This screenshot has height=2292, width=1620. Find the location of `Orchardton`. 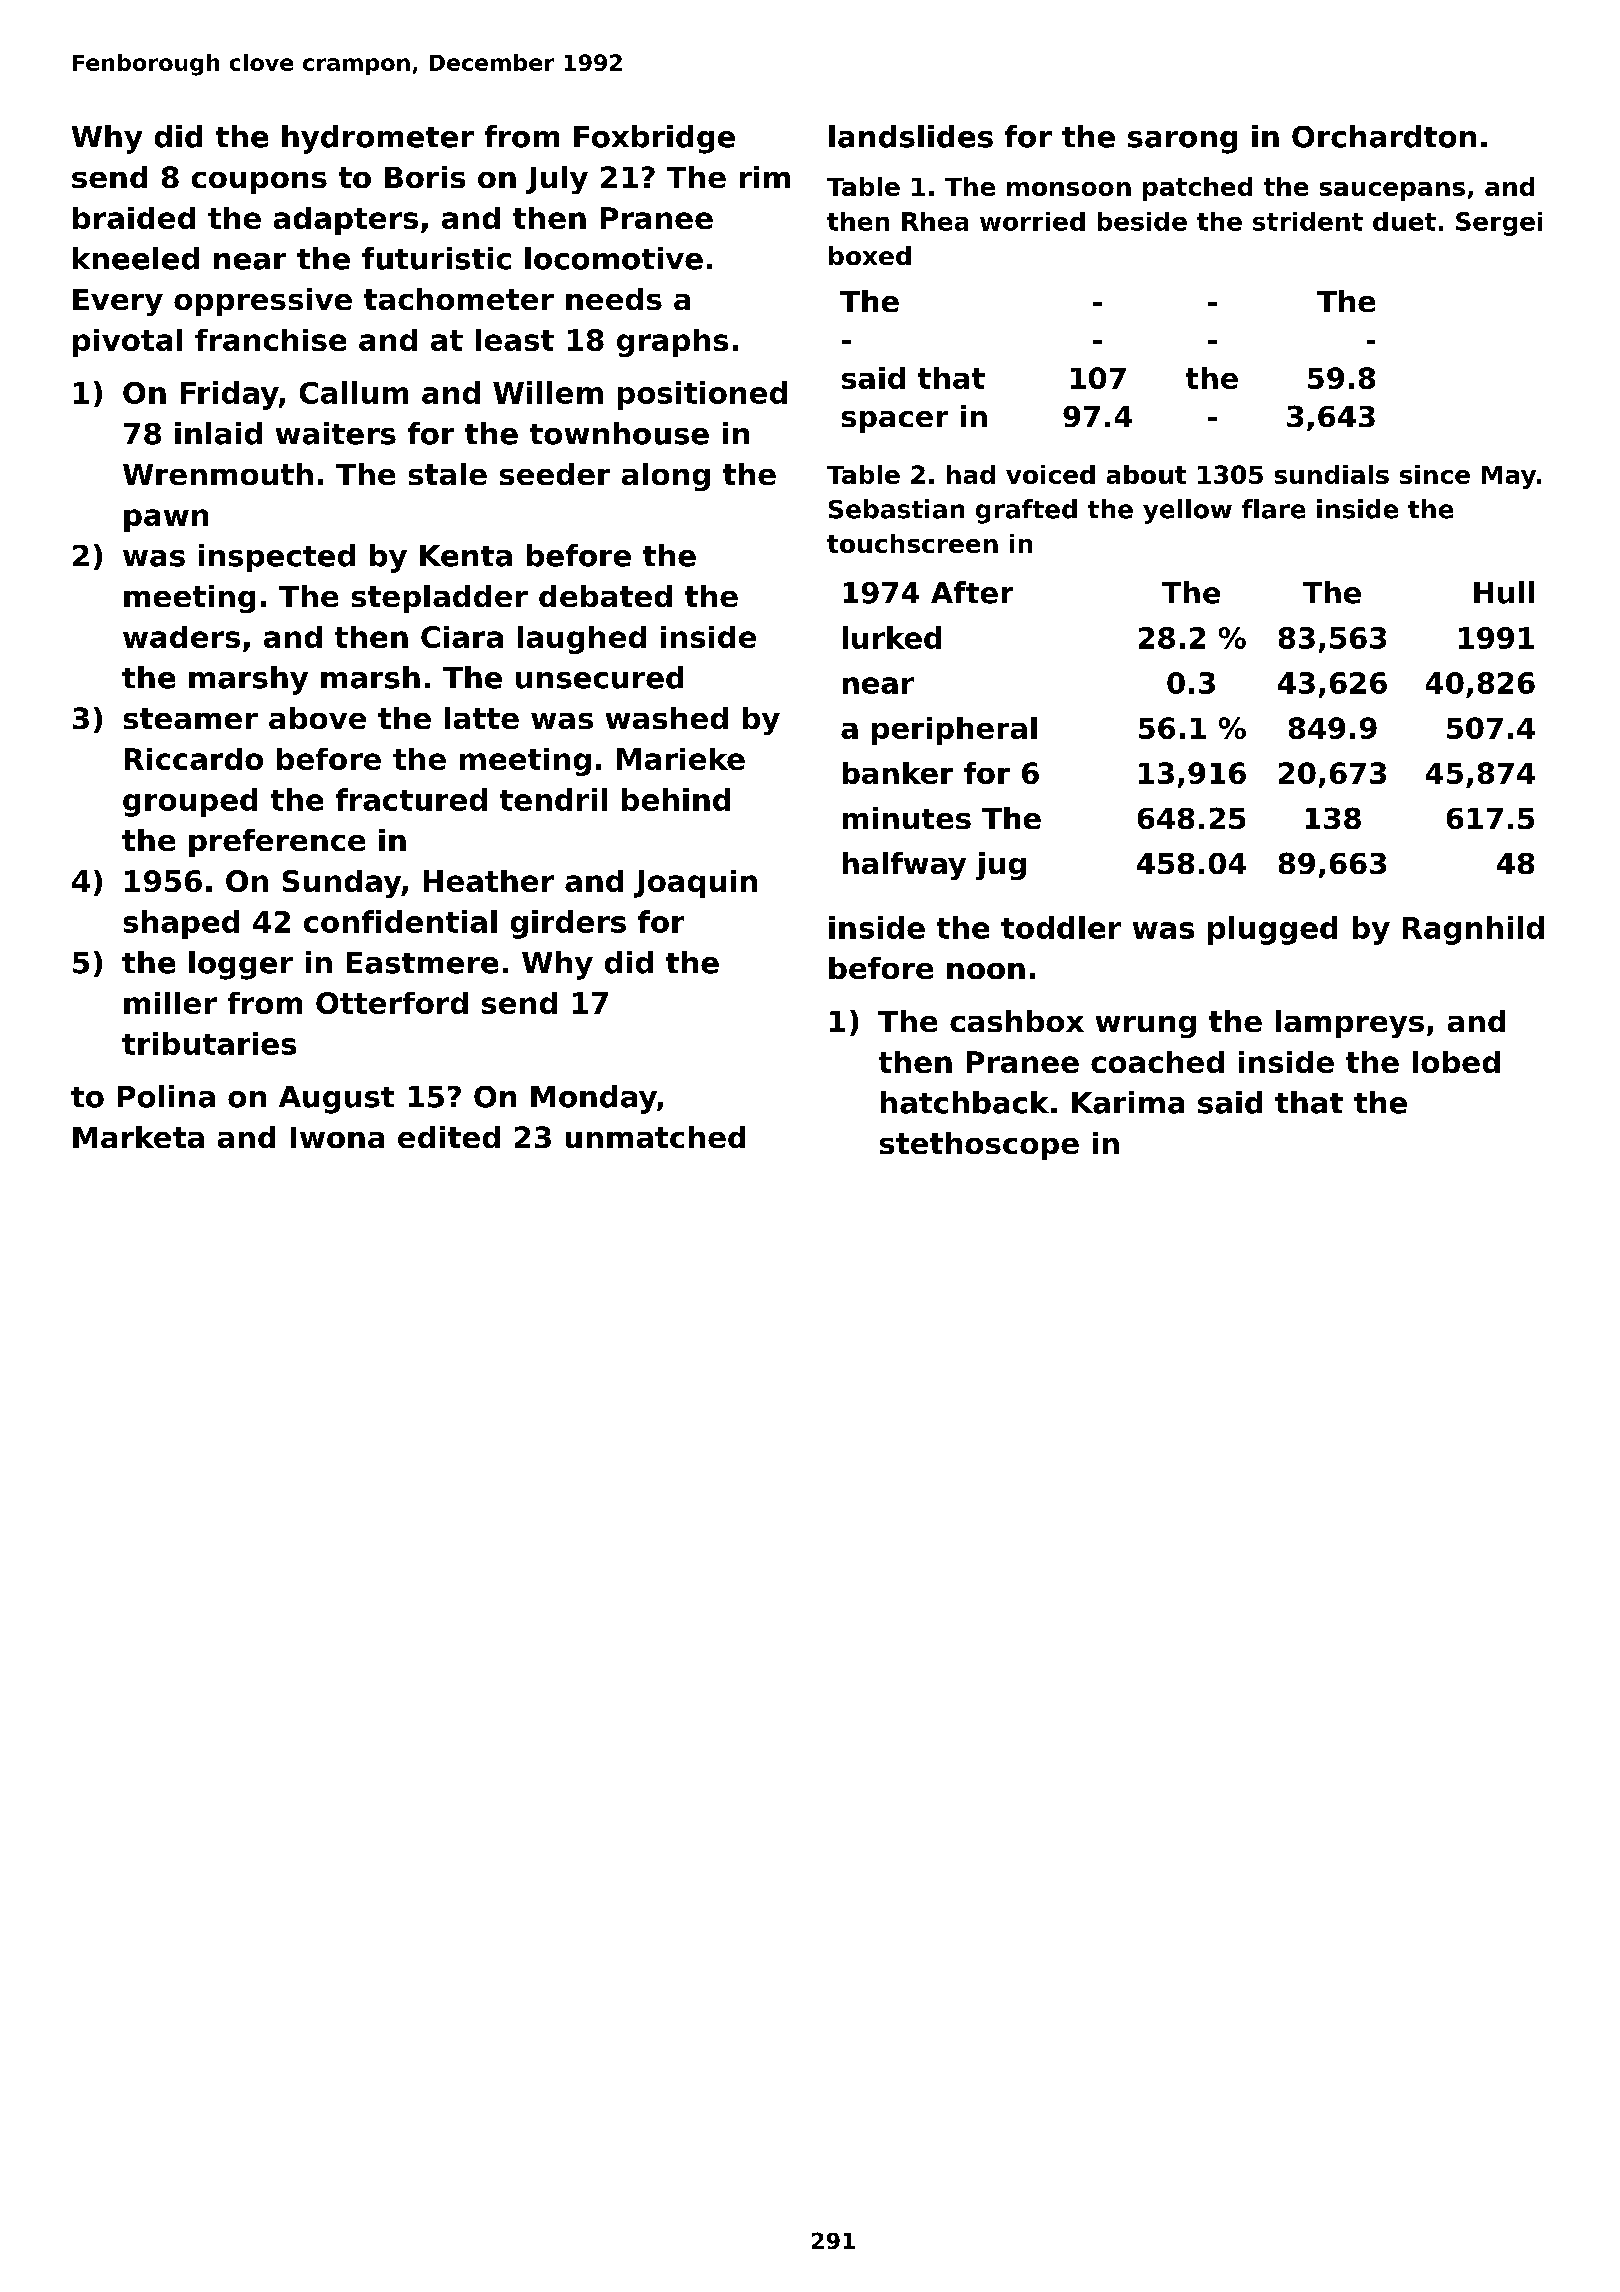

Orchardton is located at coordinates (1384, 136).
